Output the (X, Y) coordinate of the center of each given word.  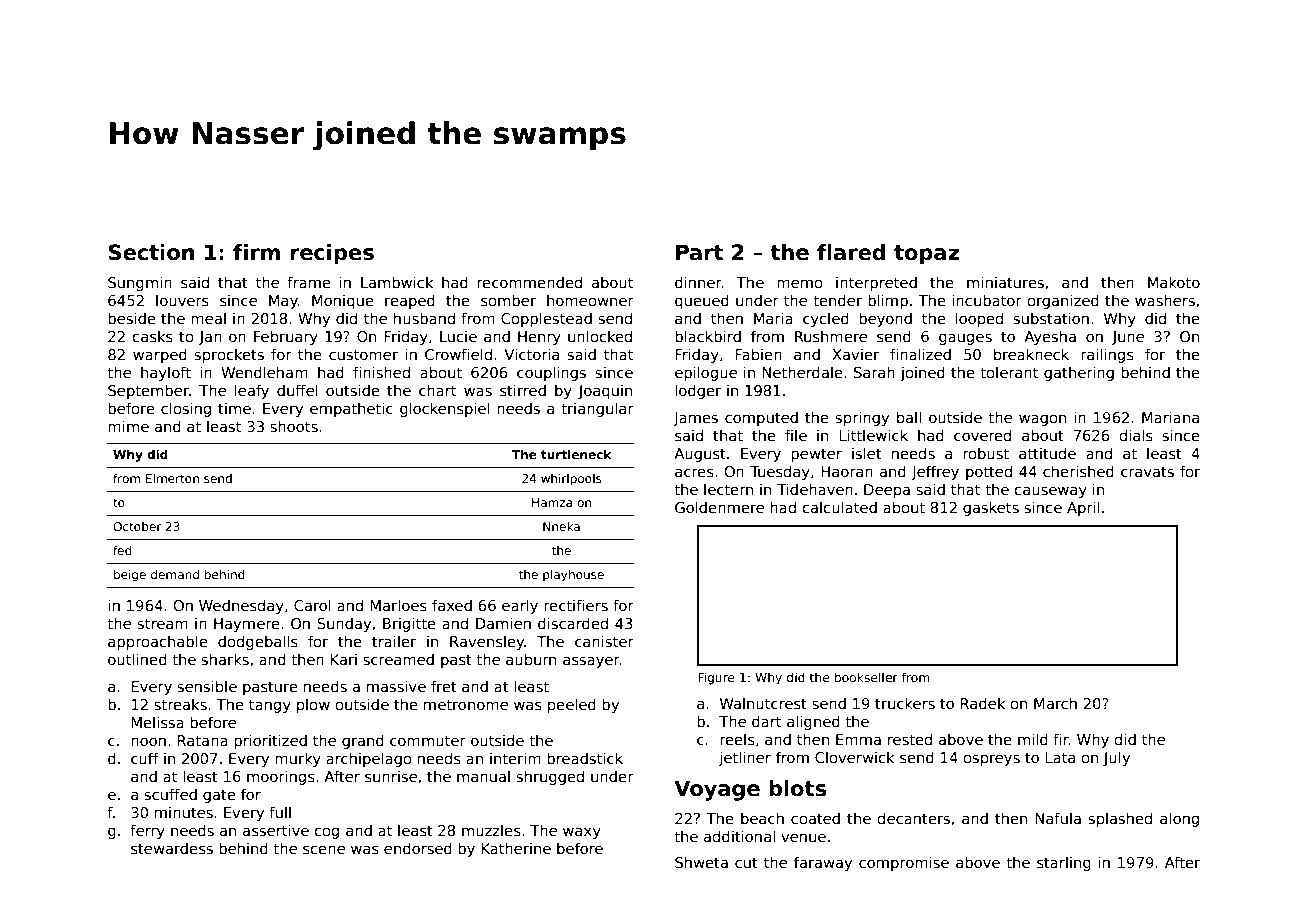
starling (1064, 864)
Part (699, 252)
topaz (926, 255)
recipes (332, 254)
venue (803, 837)
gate (219, 796)
